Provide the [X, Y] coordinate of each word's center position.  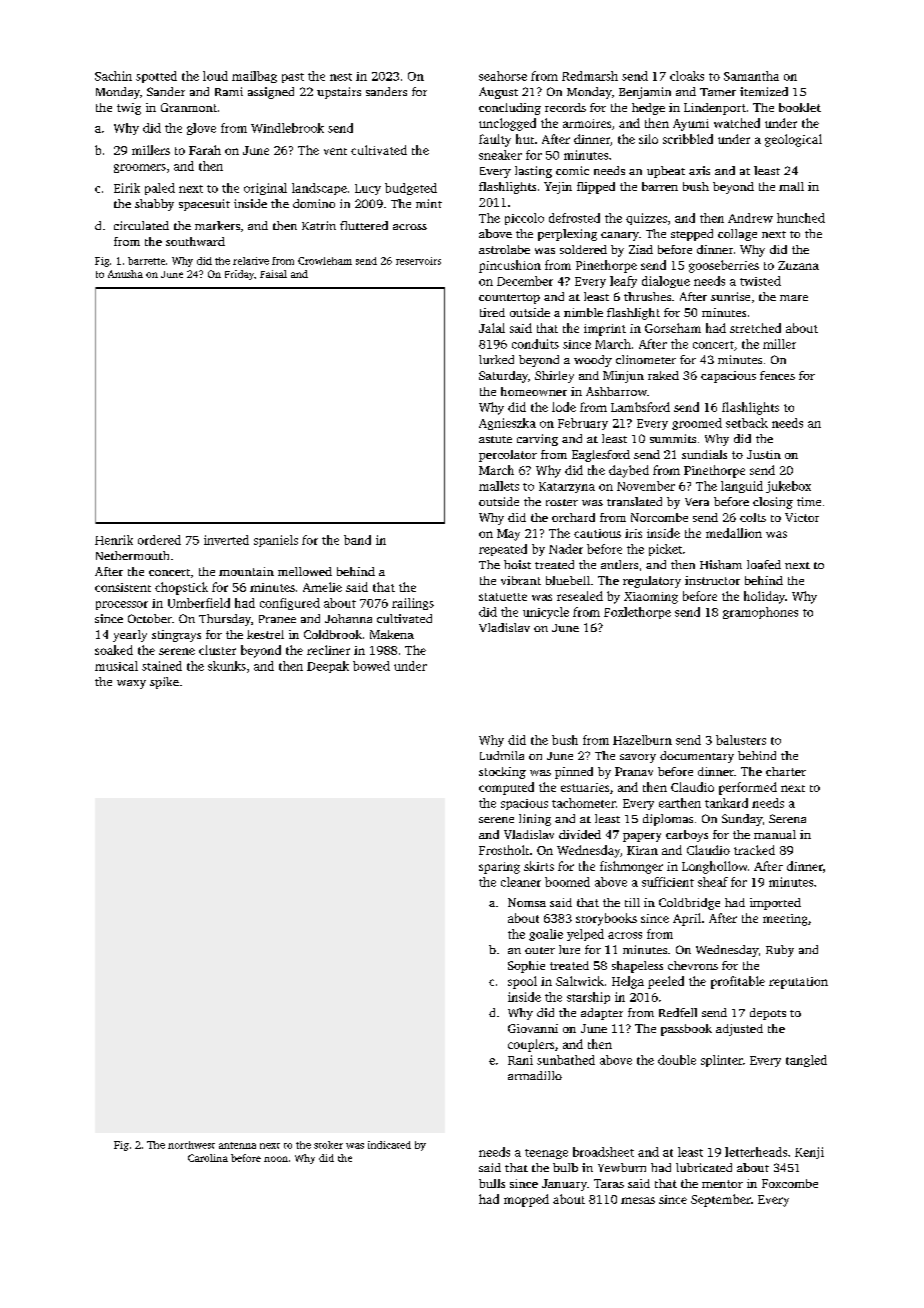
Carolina [208, 1158]
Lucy [368, 189]
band [357, 540]
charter [786, 771]
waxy [131, 684]
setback [747, 423]
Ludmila [502, 755]
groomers [140, 168]
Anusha [125, 274]
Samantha [751, 76]
